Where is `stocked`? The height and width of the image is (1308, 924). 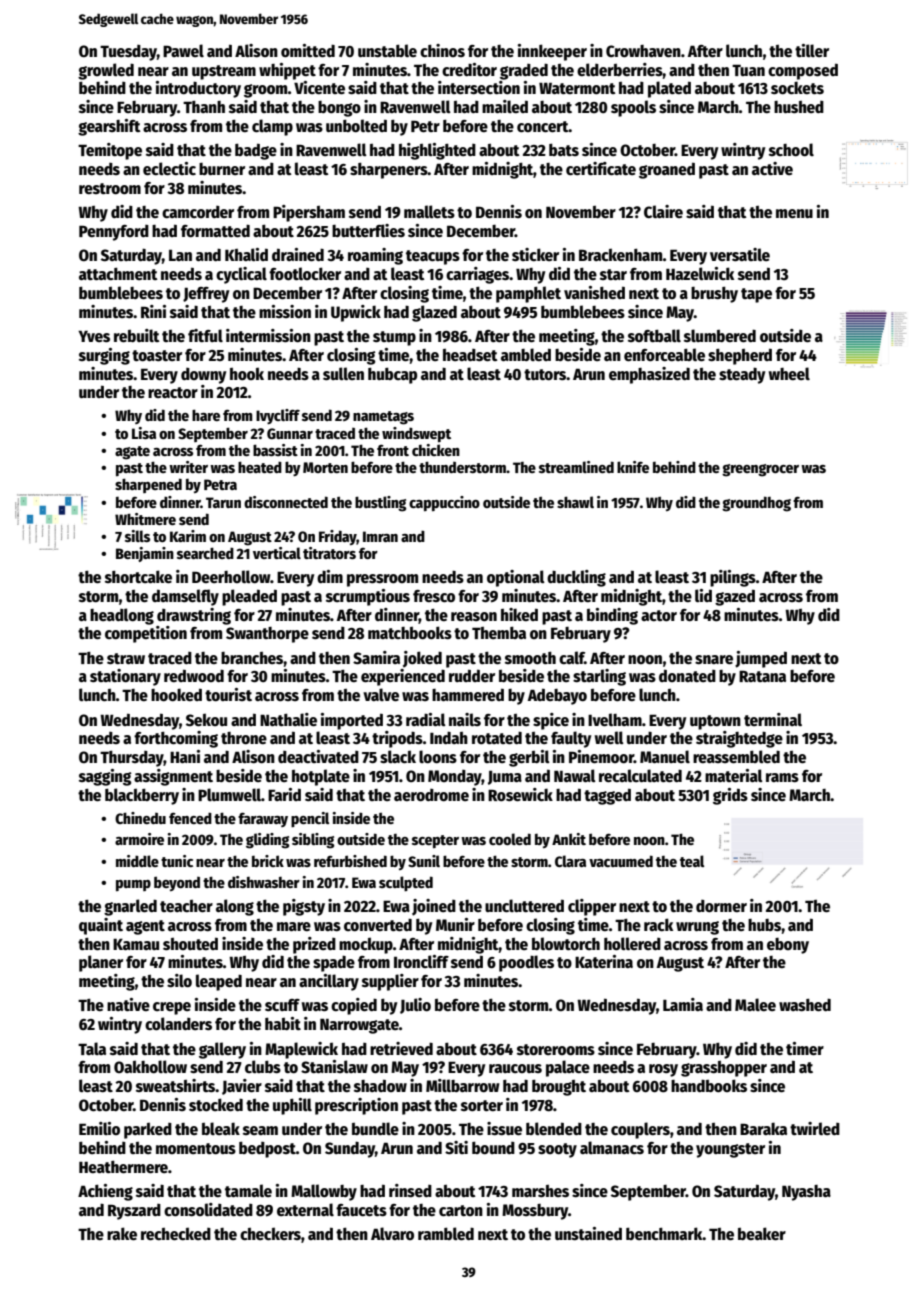 stocked is located at coordinates (216, 1105).
